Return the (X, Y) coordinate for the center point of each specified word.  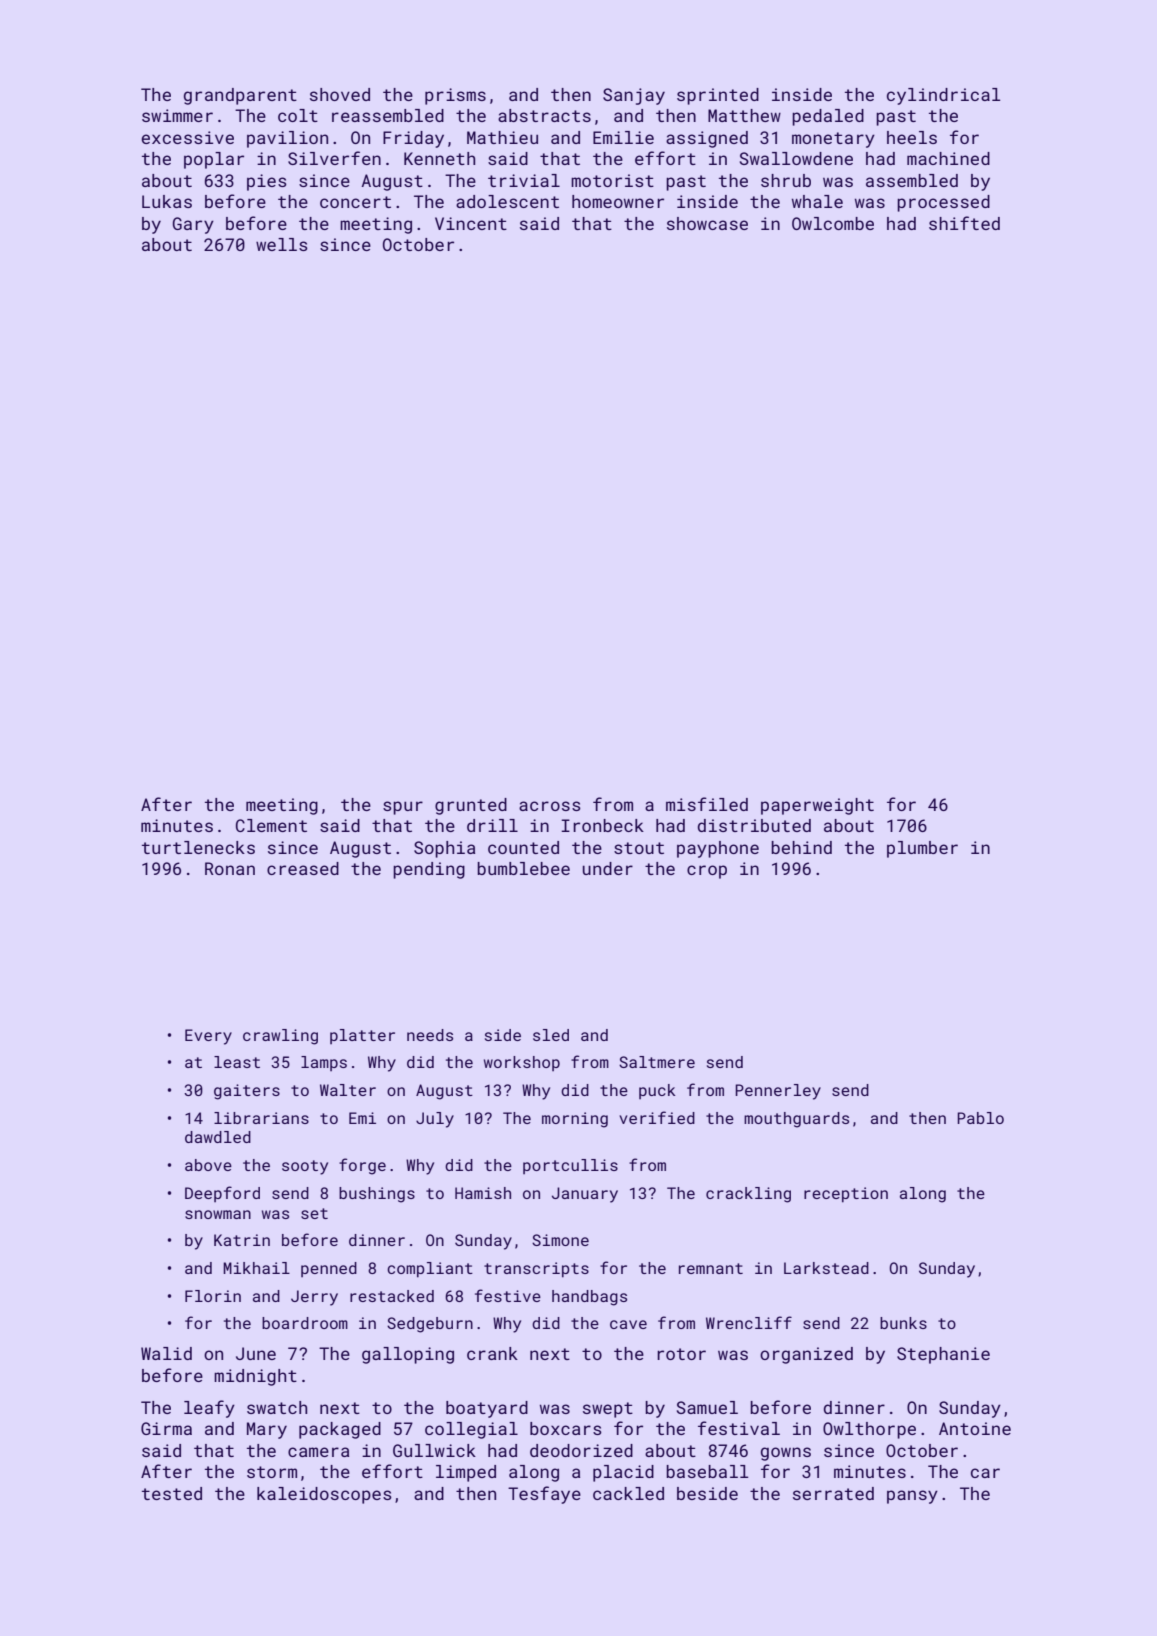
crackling (748, 1195)
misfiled (707, 804)
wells (282, 244)
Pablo (980, 1118)
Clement (271, 825)
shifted (964, 223)
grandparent (240, 96)
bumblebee (523, 868)
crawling (280, 1037)
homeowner (618, 201)
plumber (922, 849)
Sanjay (634, 96)
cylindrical (943, 96)
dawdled (218, 1137)
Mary (267, 1430)
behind (801, 847)
